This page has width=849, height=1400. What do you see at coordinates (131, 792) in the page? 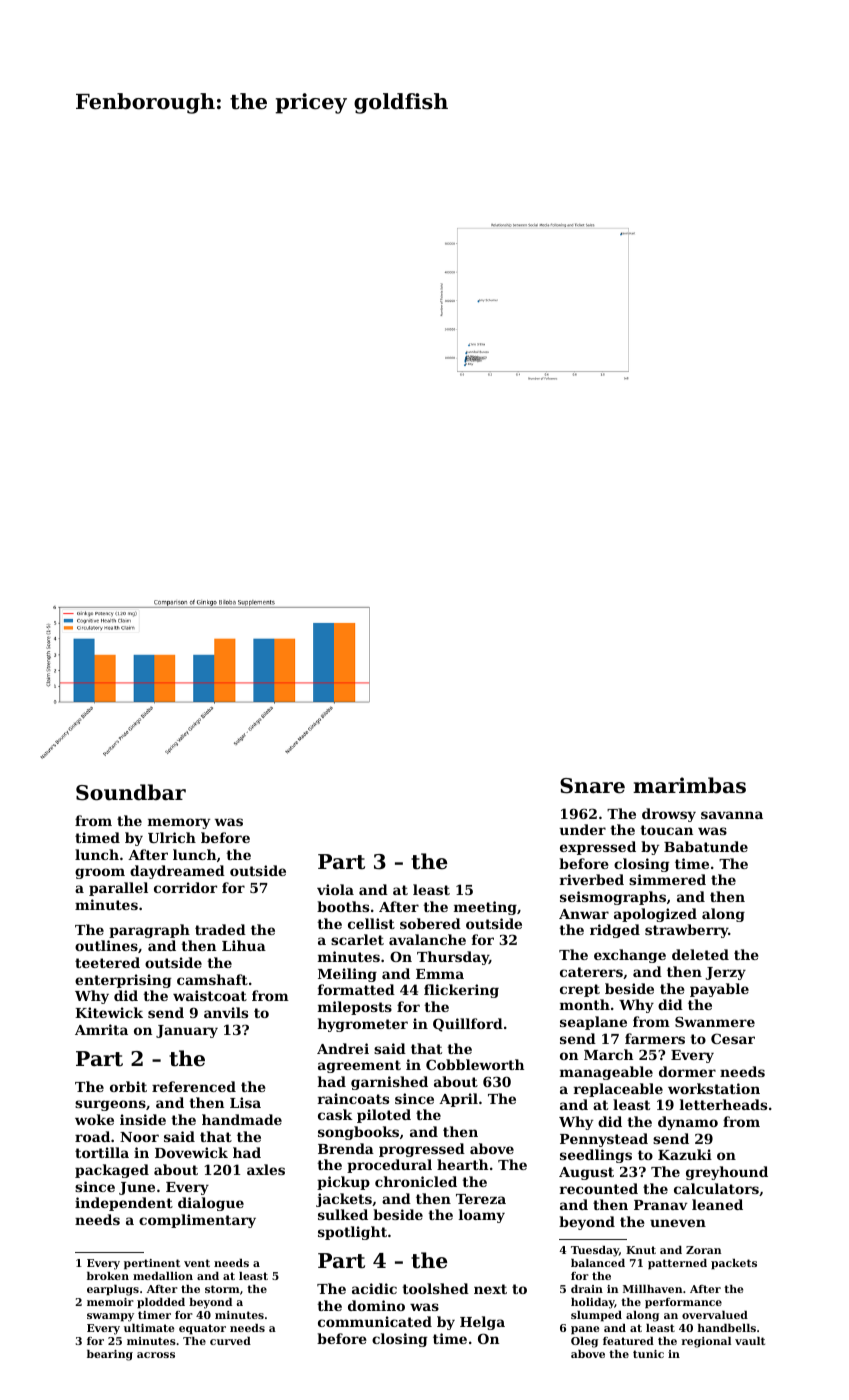
I see `Soundbar` at bounding box center [131, 792].
